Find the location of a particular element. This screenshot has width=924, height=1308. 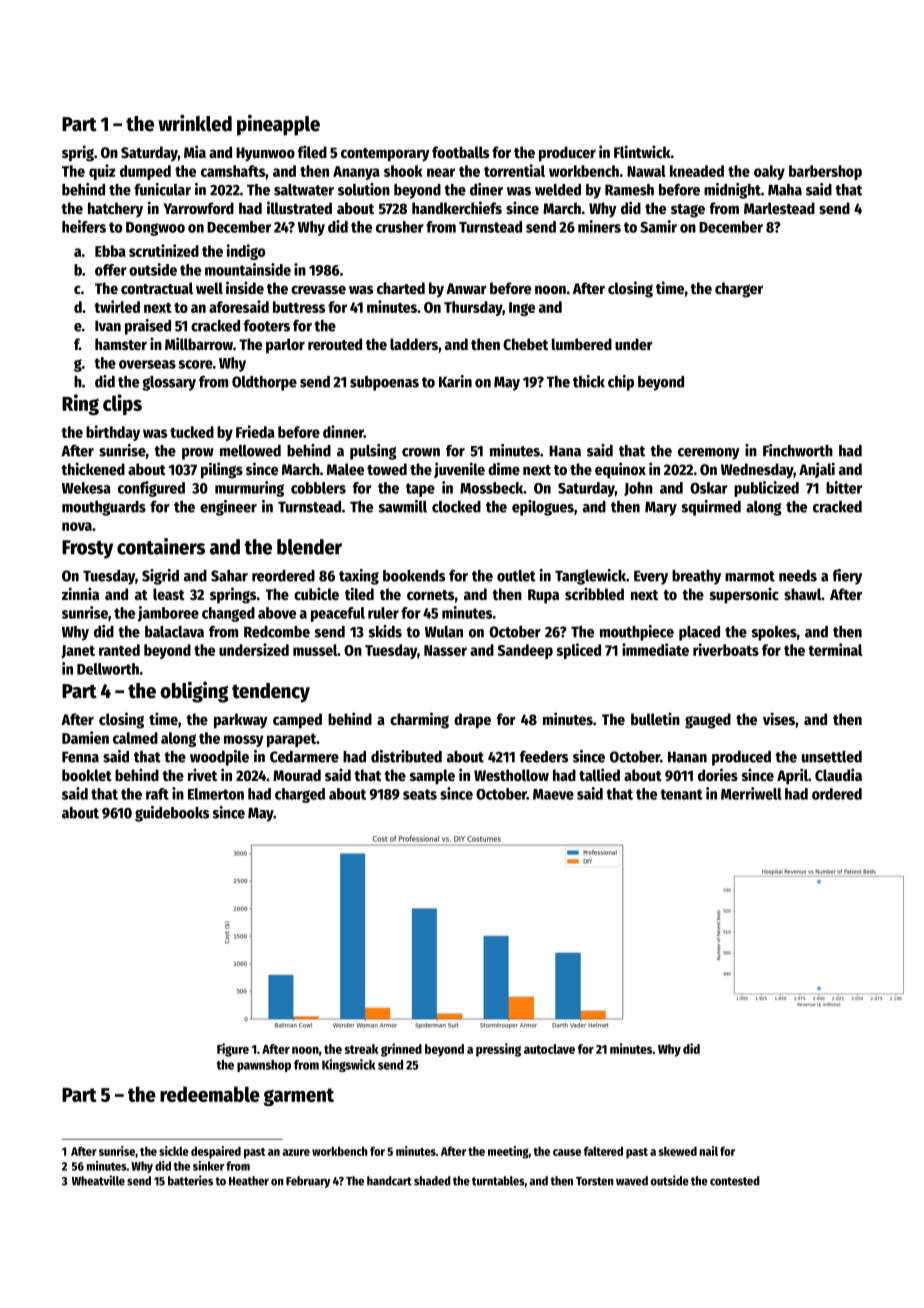

Maeve is located at coordinates (553, 794).
